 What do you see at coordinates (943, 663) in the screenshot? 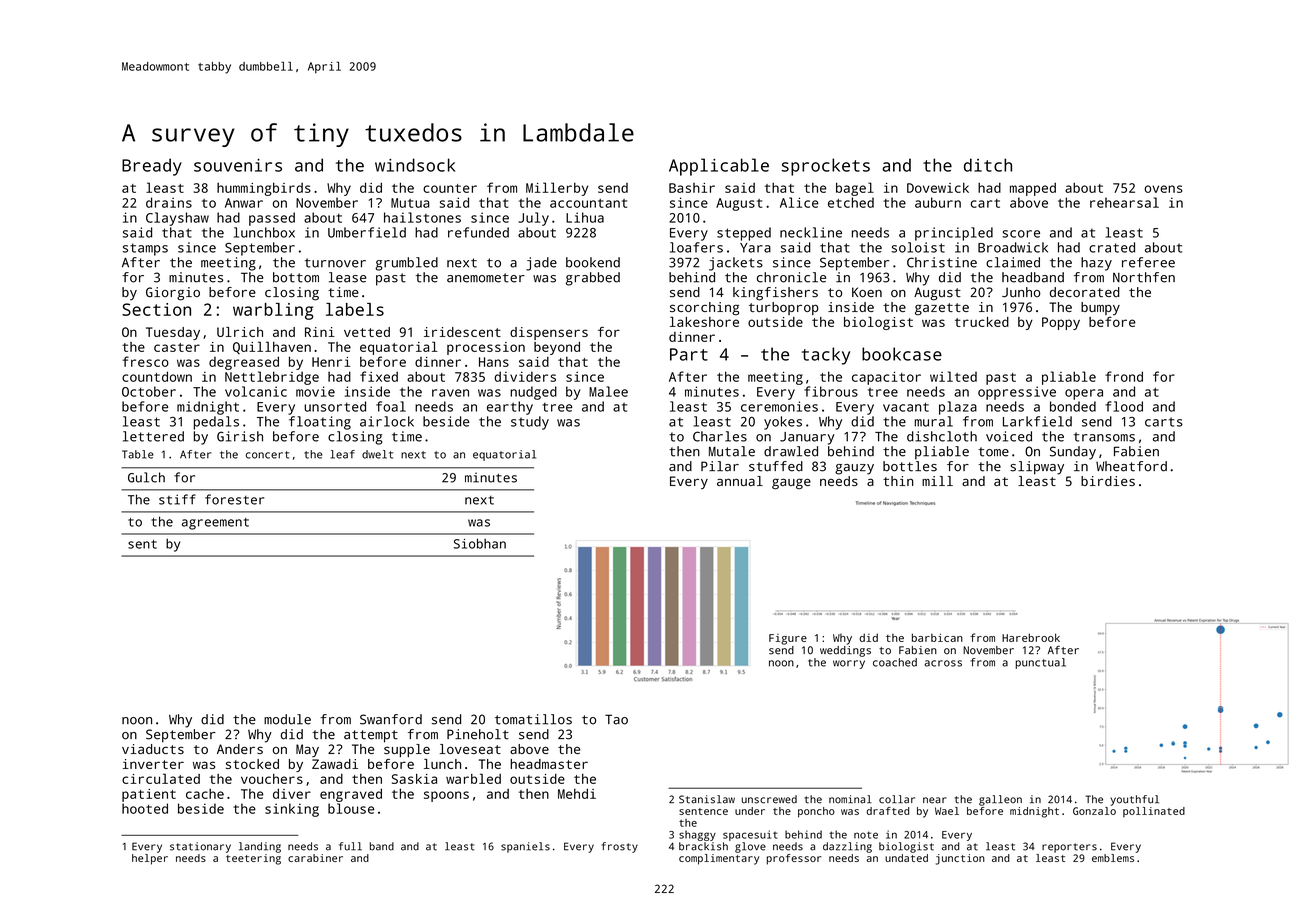
I see `across` at bounding box center [943, 663].
